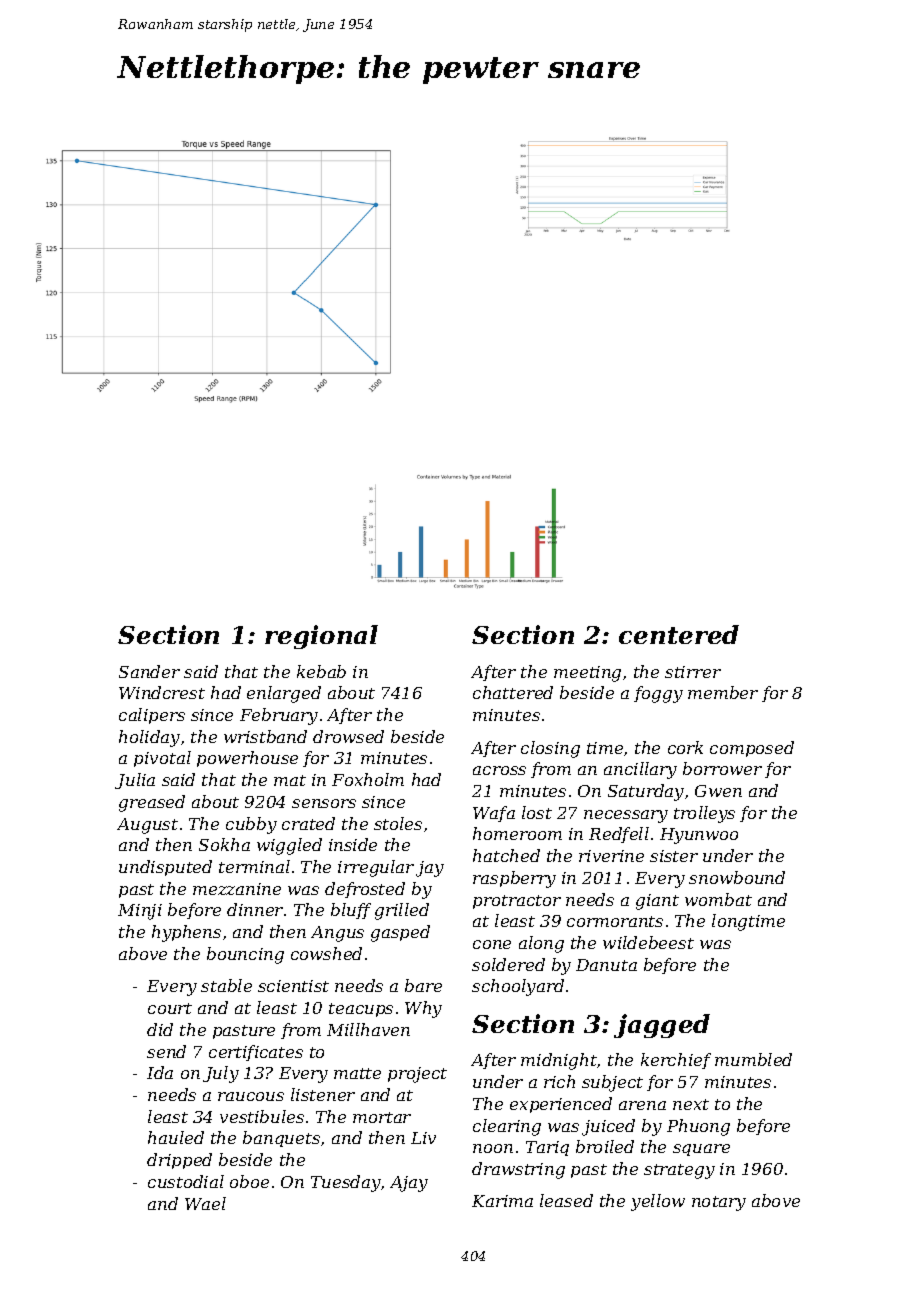 This screenshot has width=924, height=1308. What do you see at coordinates (514, 879) in the screenshot?
I see `raspberry` at bounding box center [514, 879].
